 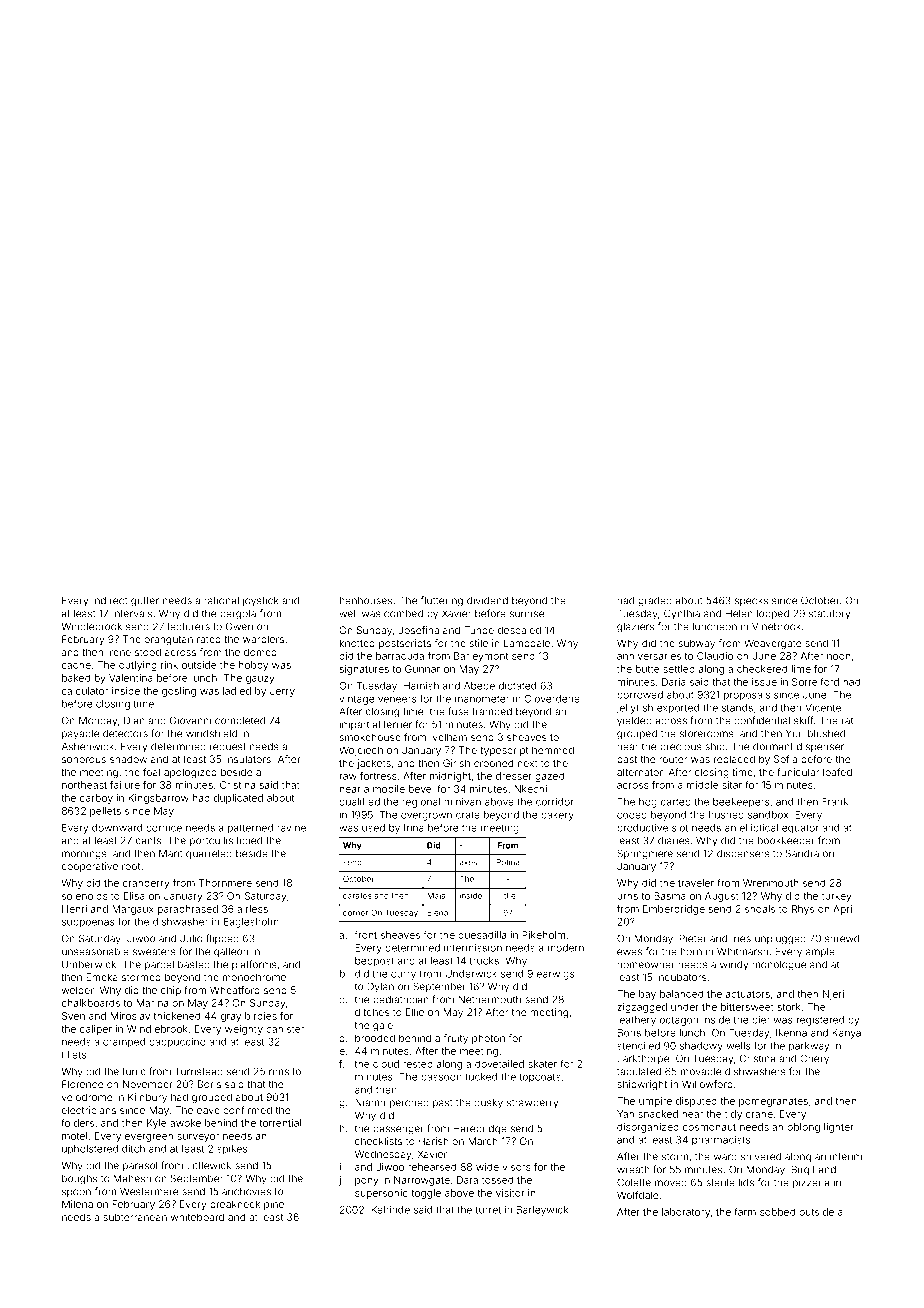 What do you see at coordinates (80, 735) in the image?
I see `payable` at bounding box center [80, 735].
